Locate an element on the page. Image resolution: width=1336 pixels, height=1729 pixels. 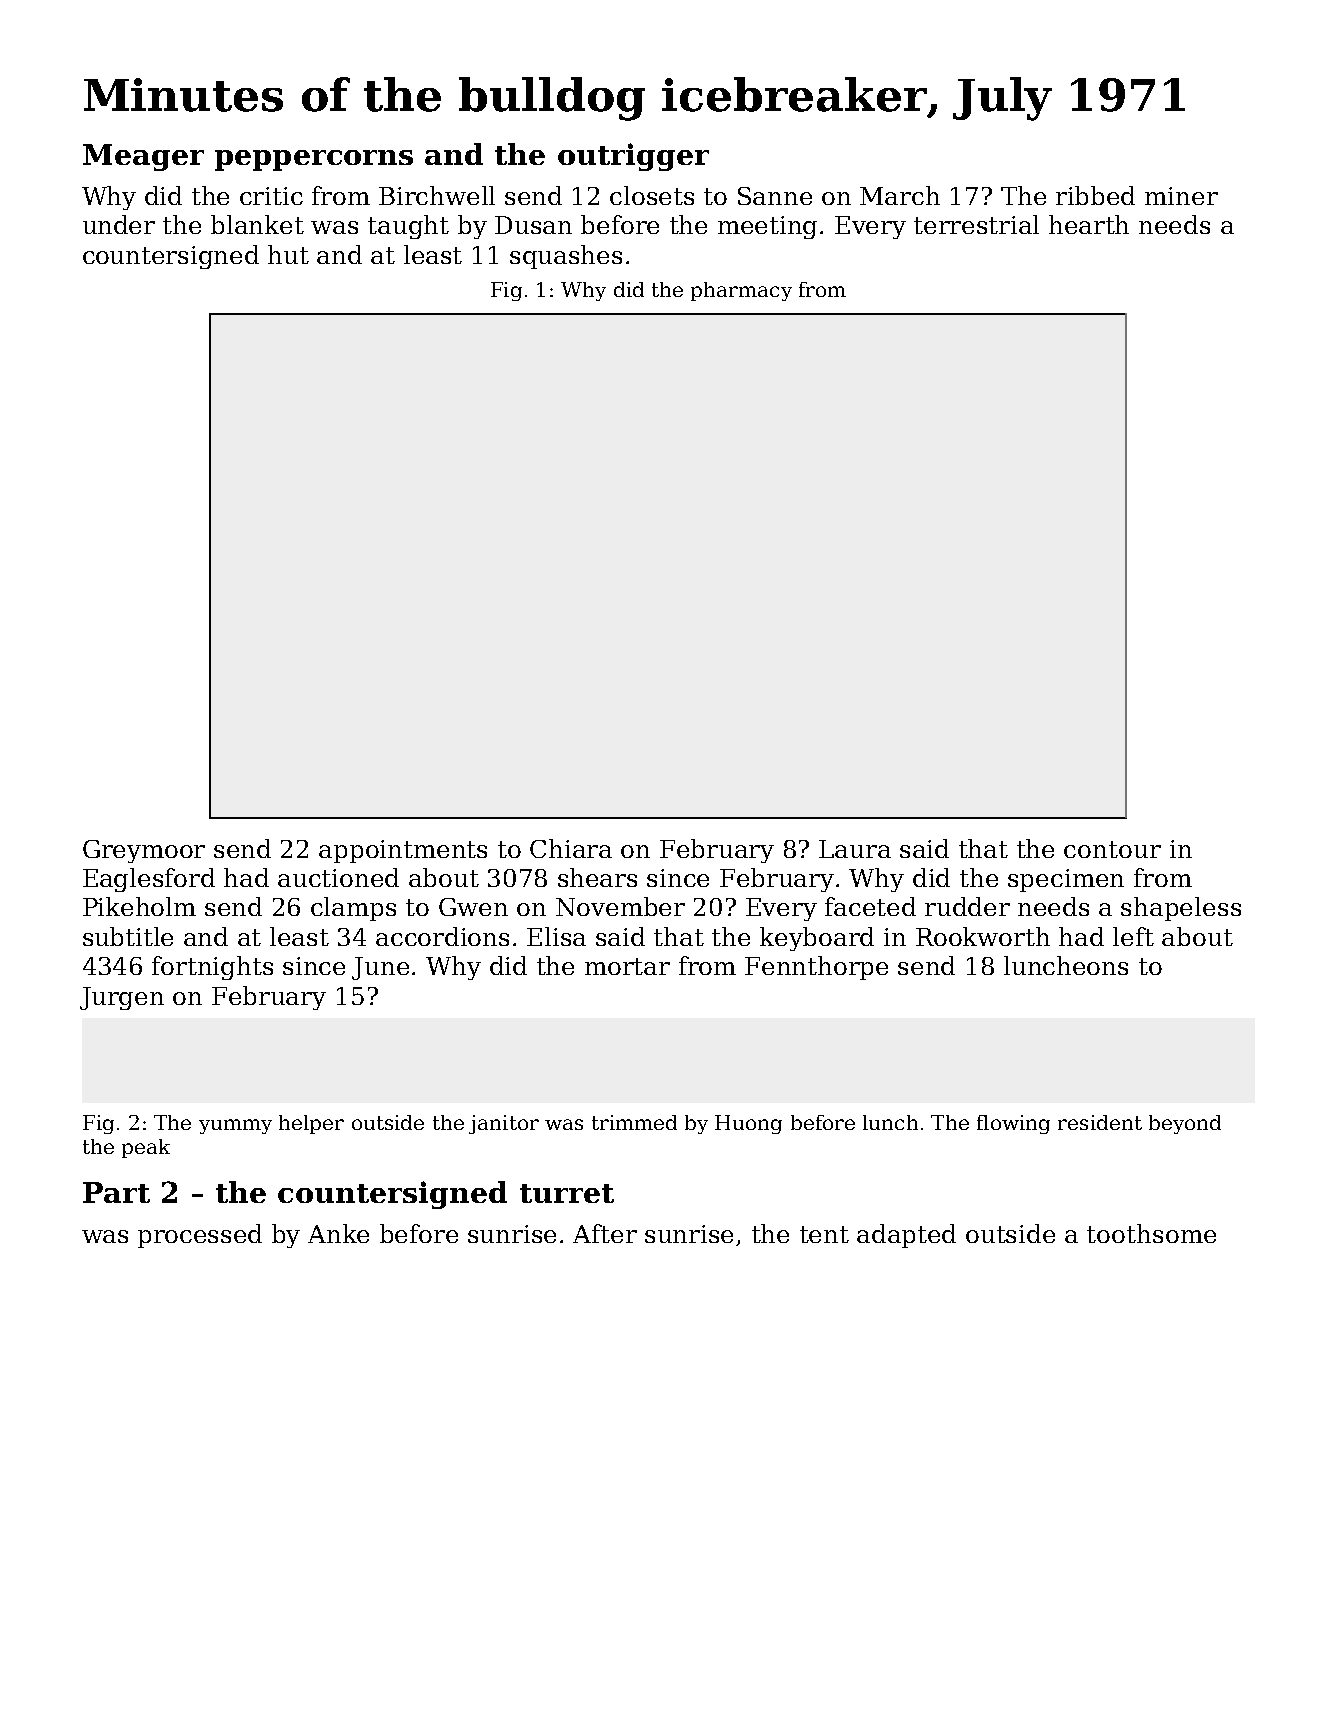
hut is located at coordinates (288, 254).
